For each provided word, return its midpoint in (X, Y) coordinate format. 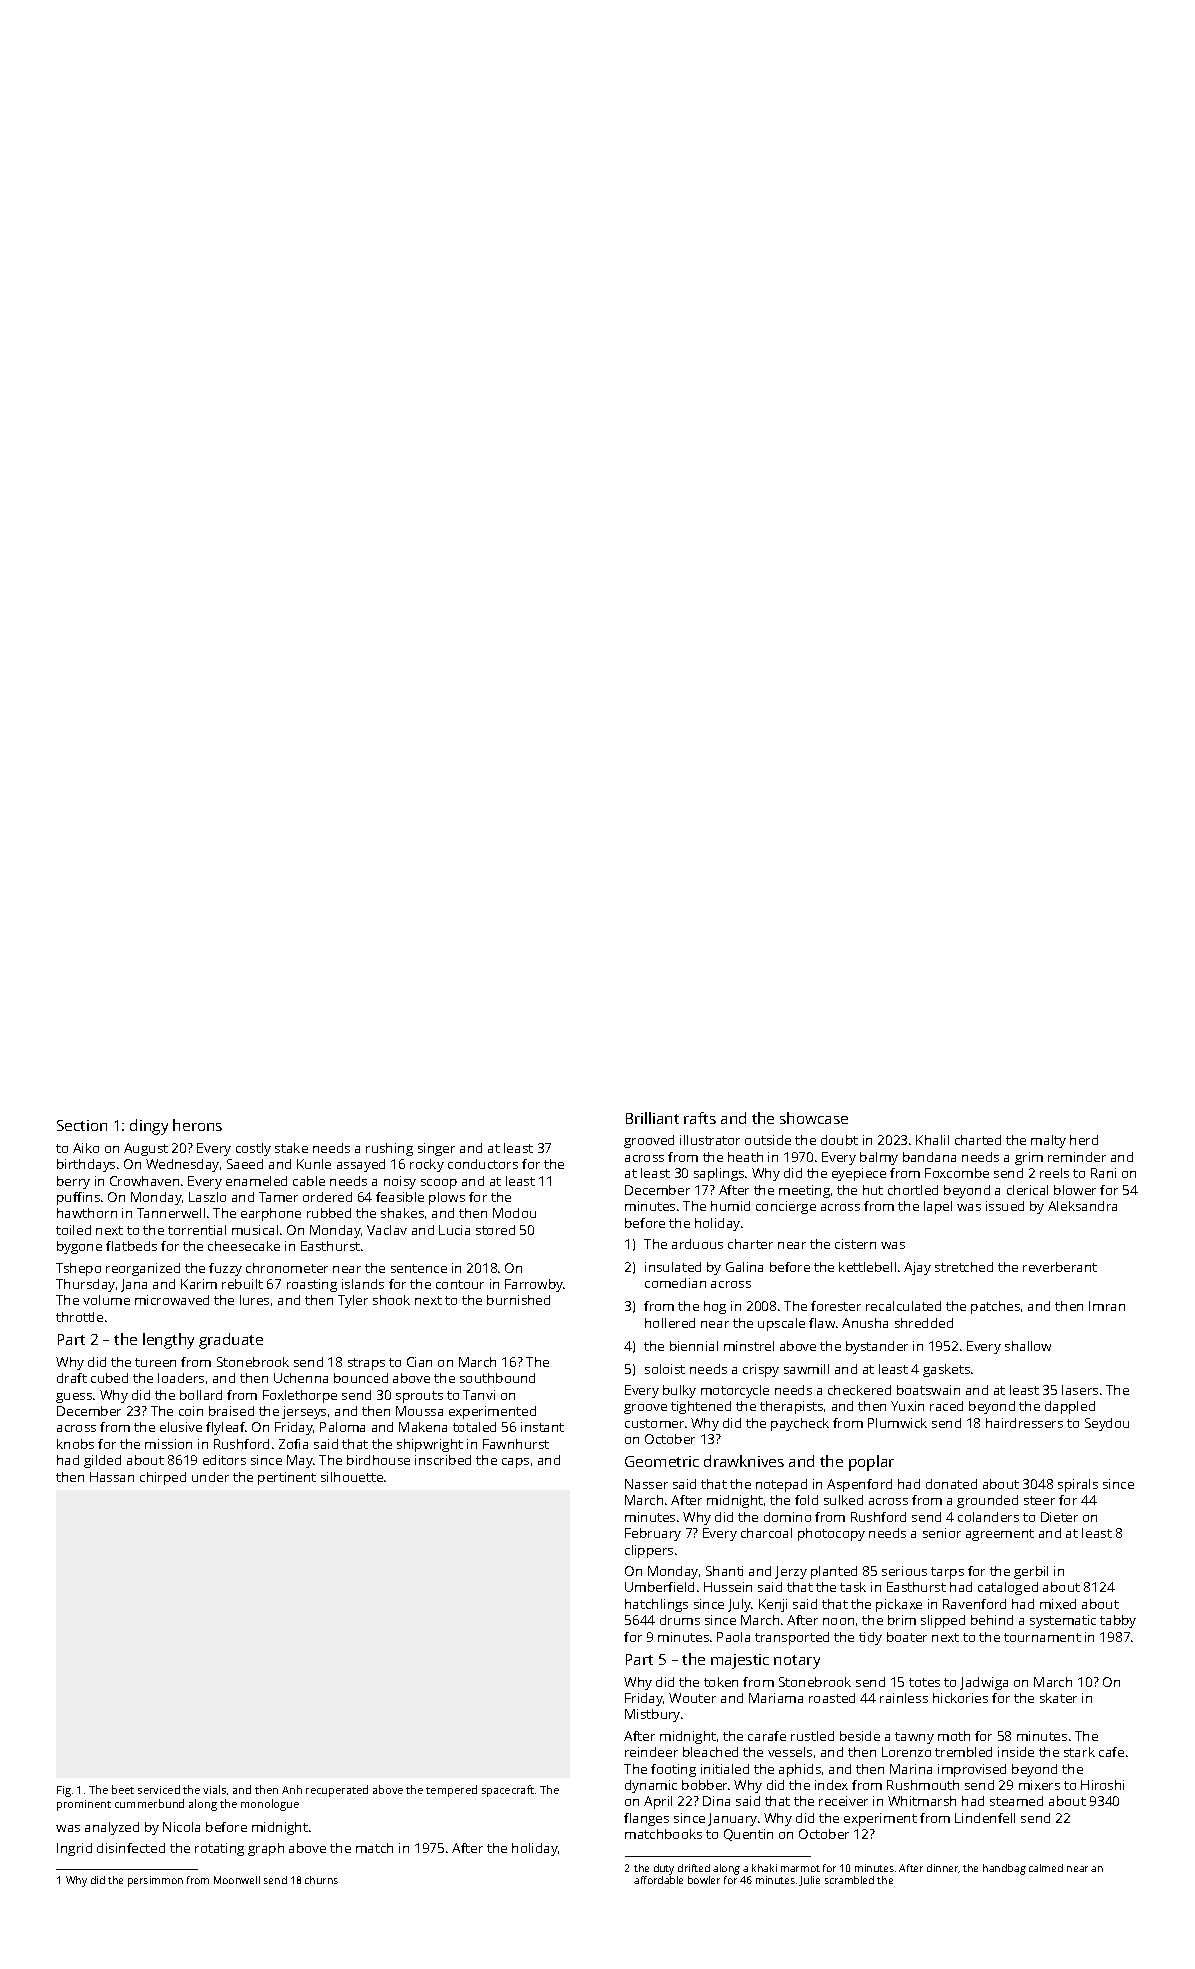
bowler (704, 1880)
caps (515, 1463)
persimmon (155, 1881)
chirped (163, 1478)
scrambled (849, 1880)
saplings (719, 1174)
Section (82, 1125)
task (853, 1587)
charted (978, 1140)
